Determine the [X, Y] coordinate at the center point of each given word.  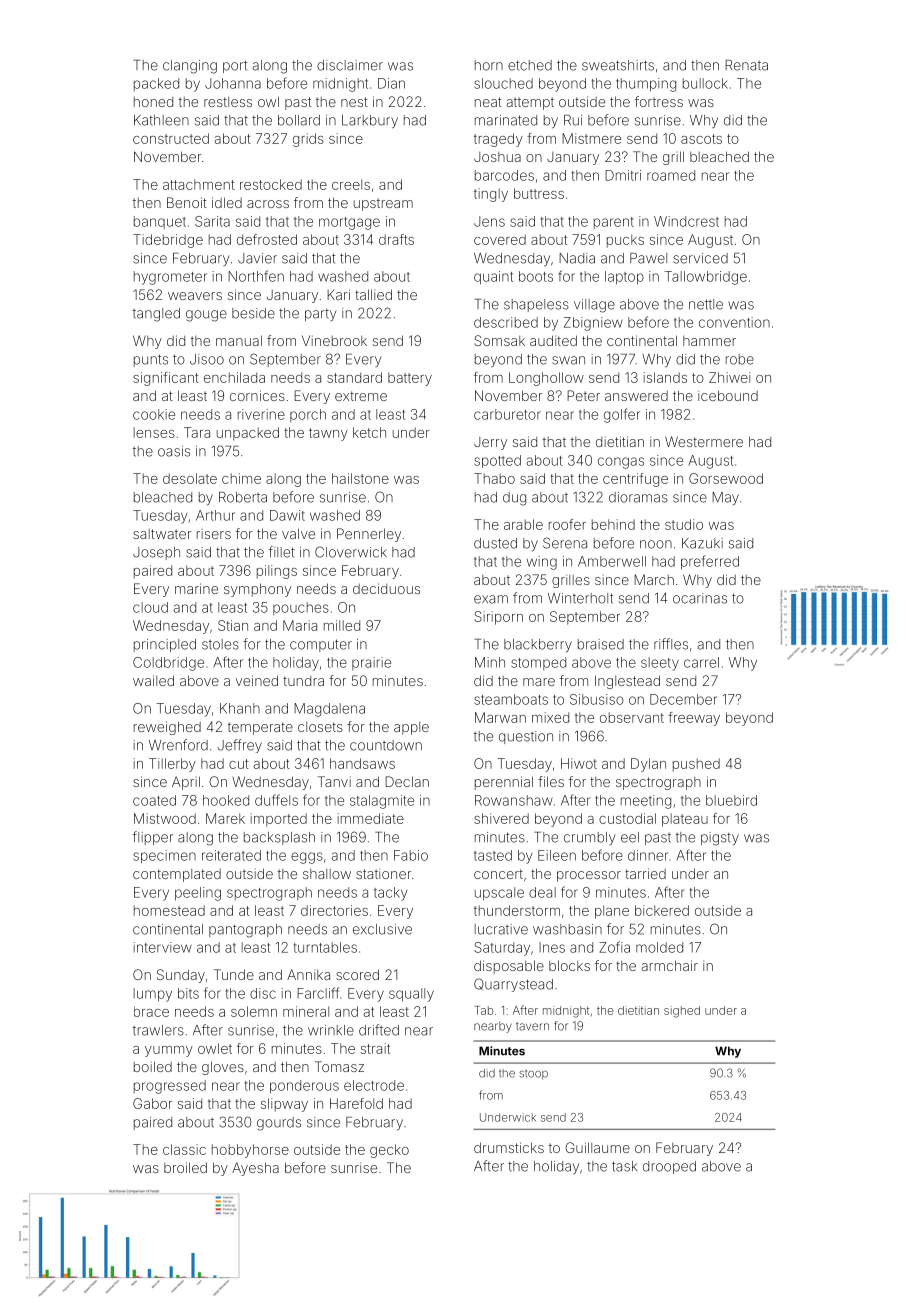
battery [410, 379]
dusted [495, 543]
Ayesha [255, 1169]
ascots [701, 139]
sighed [682, 1012]
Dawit [287, 515]
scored [357, 974]
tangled [156, 315]
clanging [190, 67]
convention [734, 322]
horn [489, 65]
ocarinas [700, 598]
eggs [307, 858]
